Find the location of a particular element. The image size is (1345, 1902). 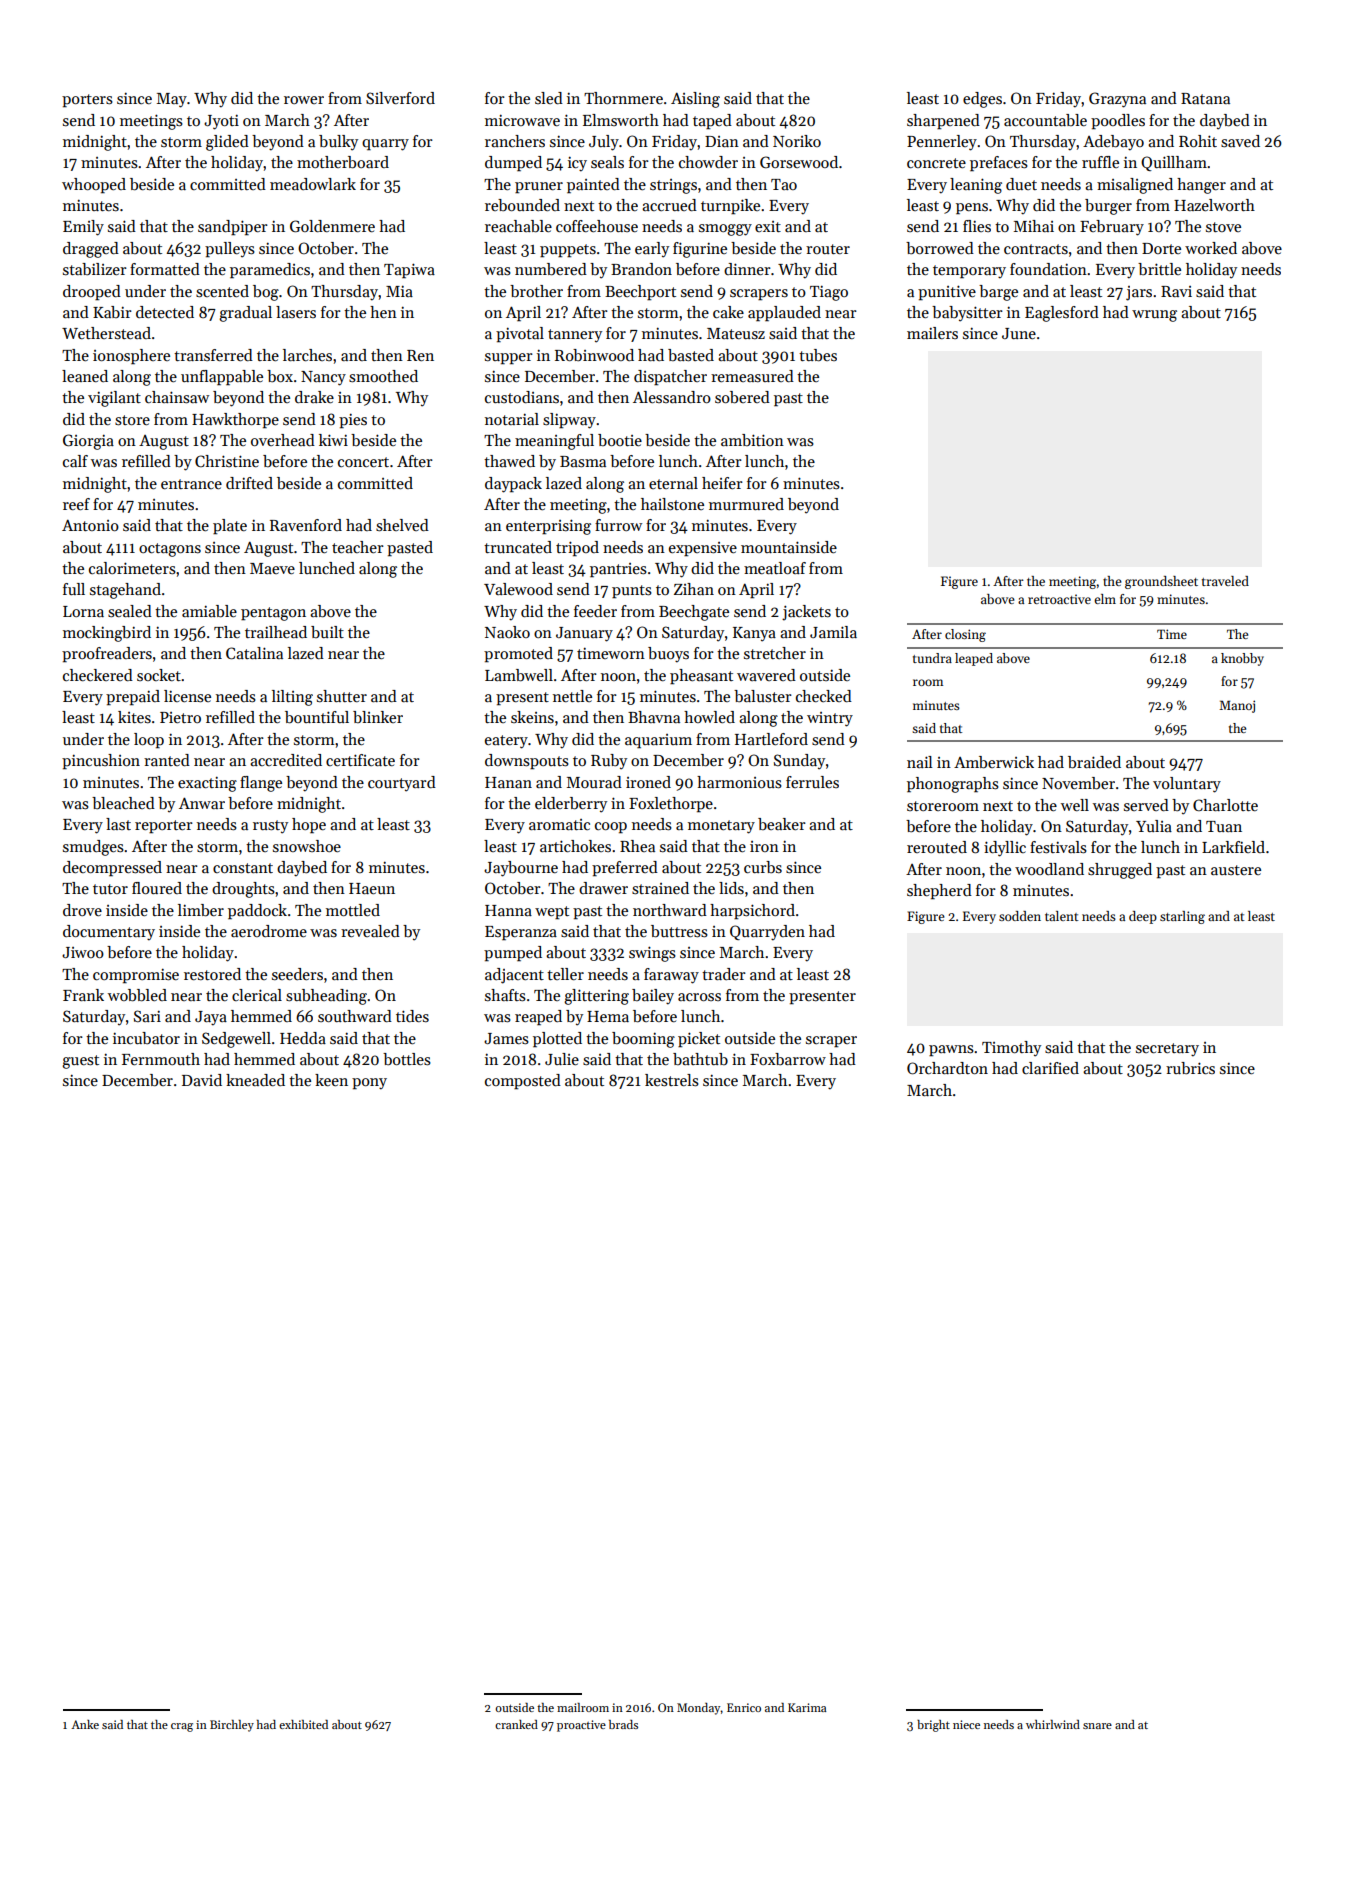

trailhead is located at coordinates (276, 632).
